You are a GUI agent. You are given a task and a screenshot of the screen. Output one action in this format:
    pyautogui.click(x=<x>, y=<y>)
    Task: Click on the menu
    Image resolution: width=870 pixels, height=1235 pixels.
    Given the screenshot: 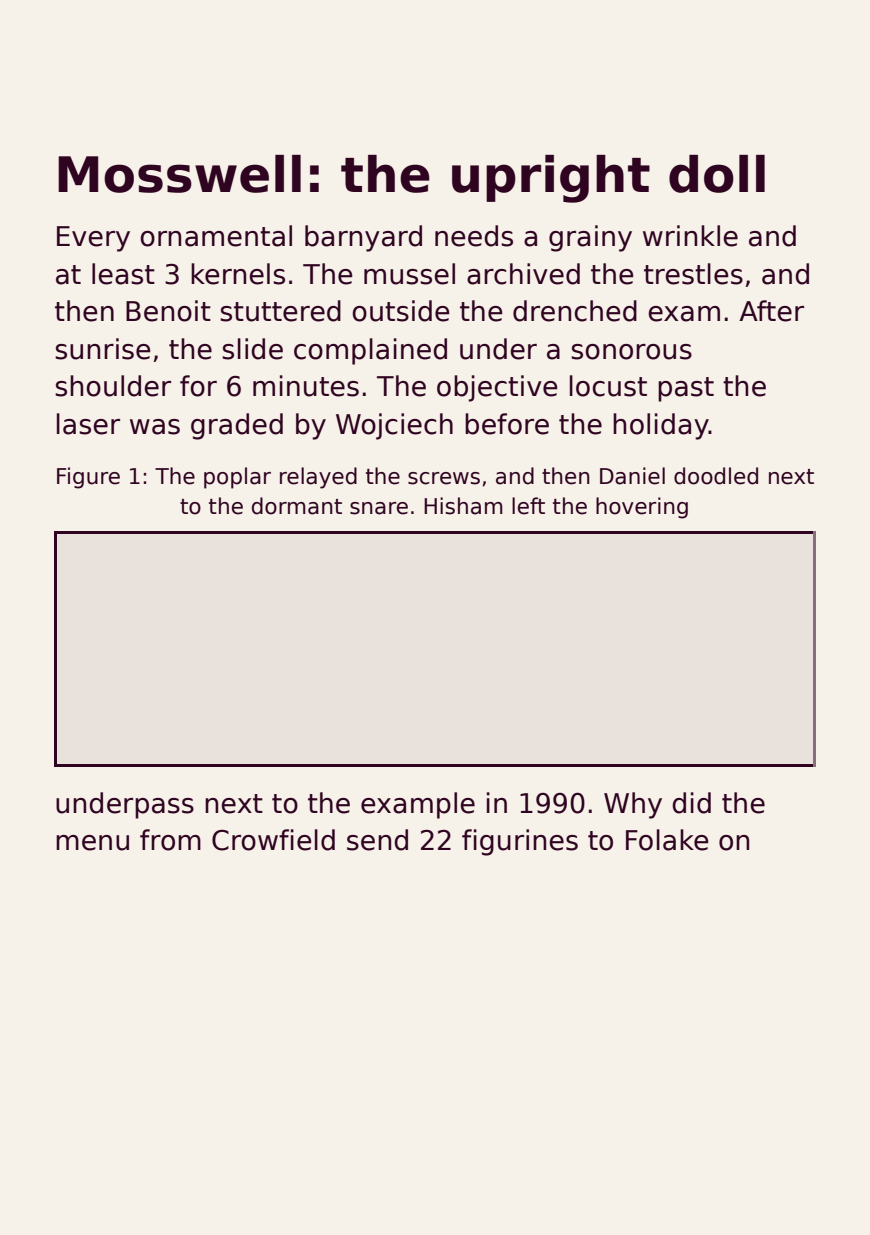 What is the action you would take?
    pyautogui.click(x=92, y=843)
